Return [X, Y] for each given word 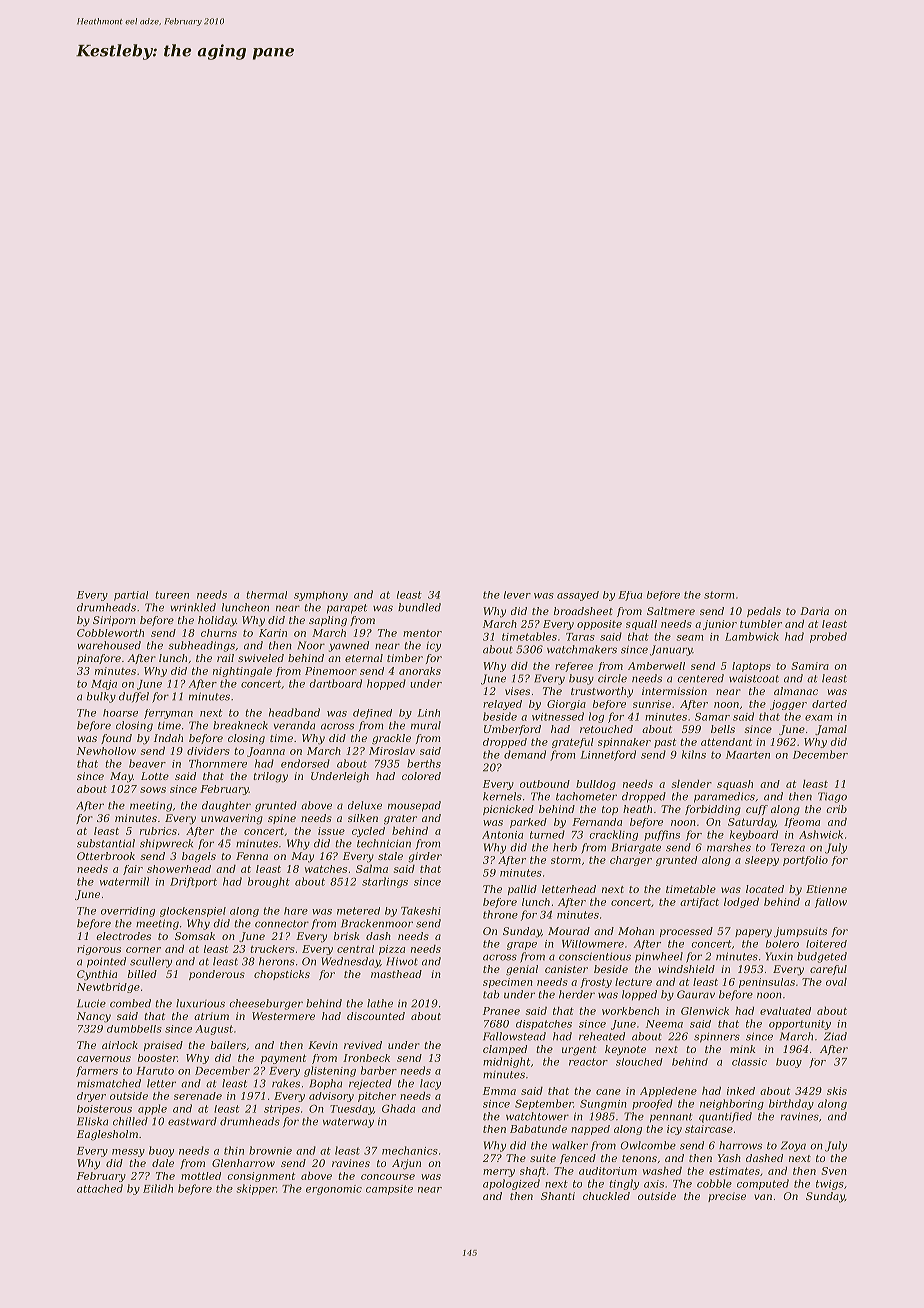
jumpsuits [800, 932]
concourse [388, 1177]
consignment [261, 1177]
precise [727, 1197]
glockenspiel [193, 912]
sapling [328, 621]
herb [565, 847]
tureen [172, 595]
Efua [630, 596]
